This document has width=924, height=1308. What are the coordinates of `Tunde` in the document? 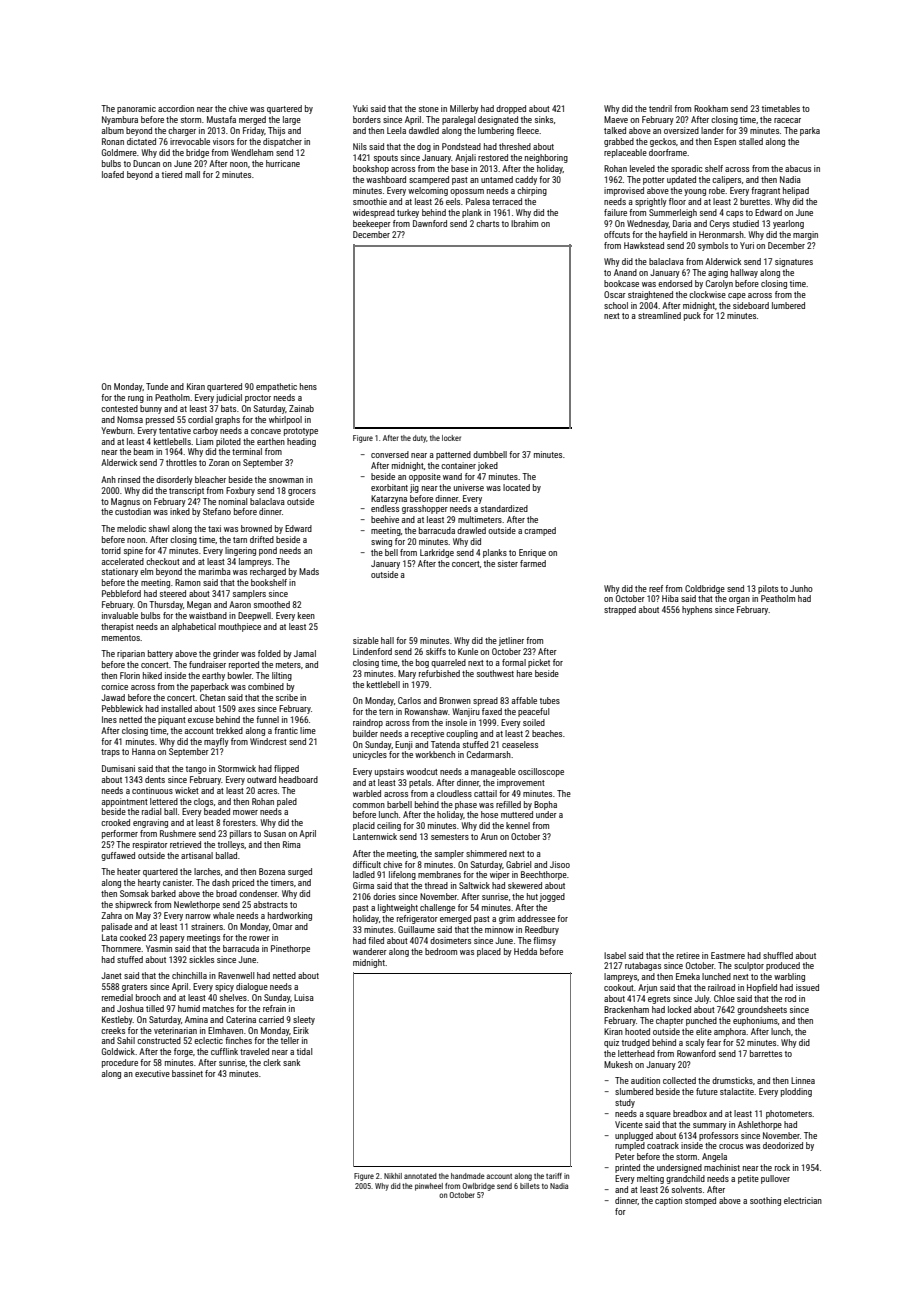 It's located at (157, 386).
